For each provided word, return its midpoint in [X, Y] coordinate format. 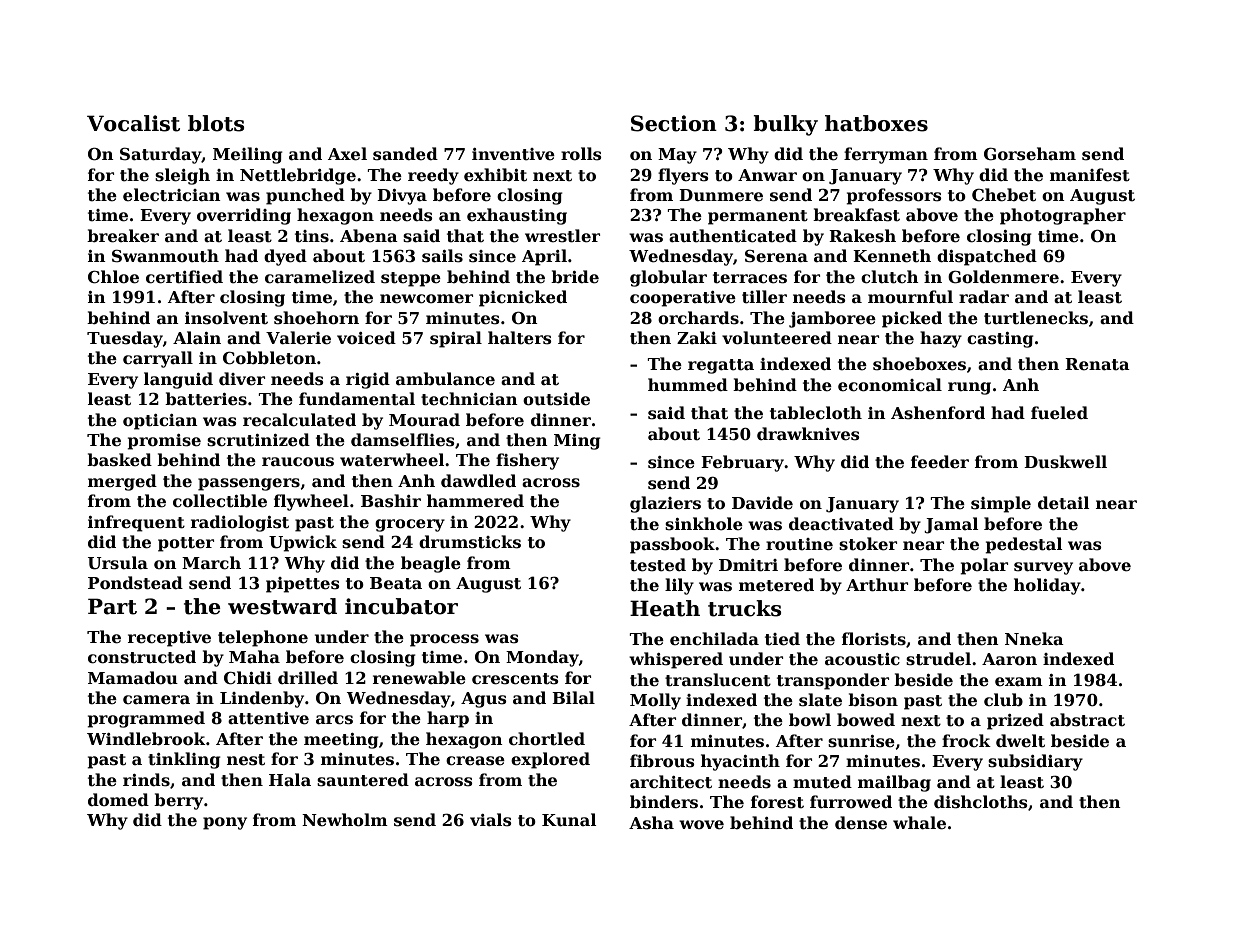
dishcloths [981, 802]
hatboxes [876, 123]
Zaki [697, 337]
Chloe [113, 277]
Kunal [569, 820]
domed [118, 800]
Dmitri [748, 565]
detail [1063, 503]
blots [216, 123]
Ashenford [938, 413]
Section [674, 123]
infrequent [136, 523]
